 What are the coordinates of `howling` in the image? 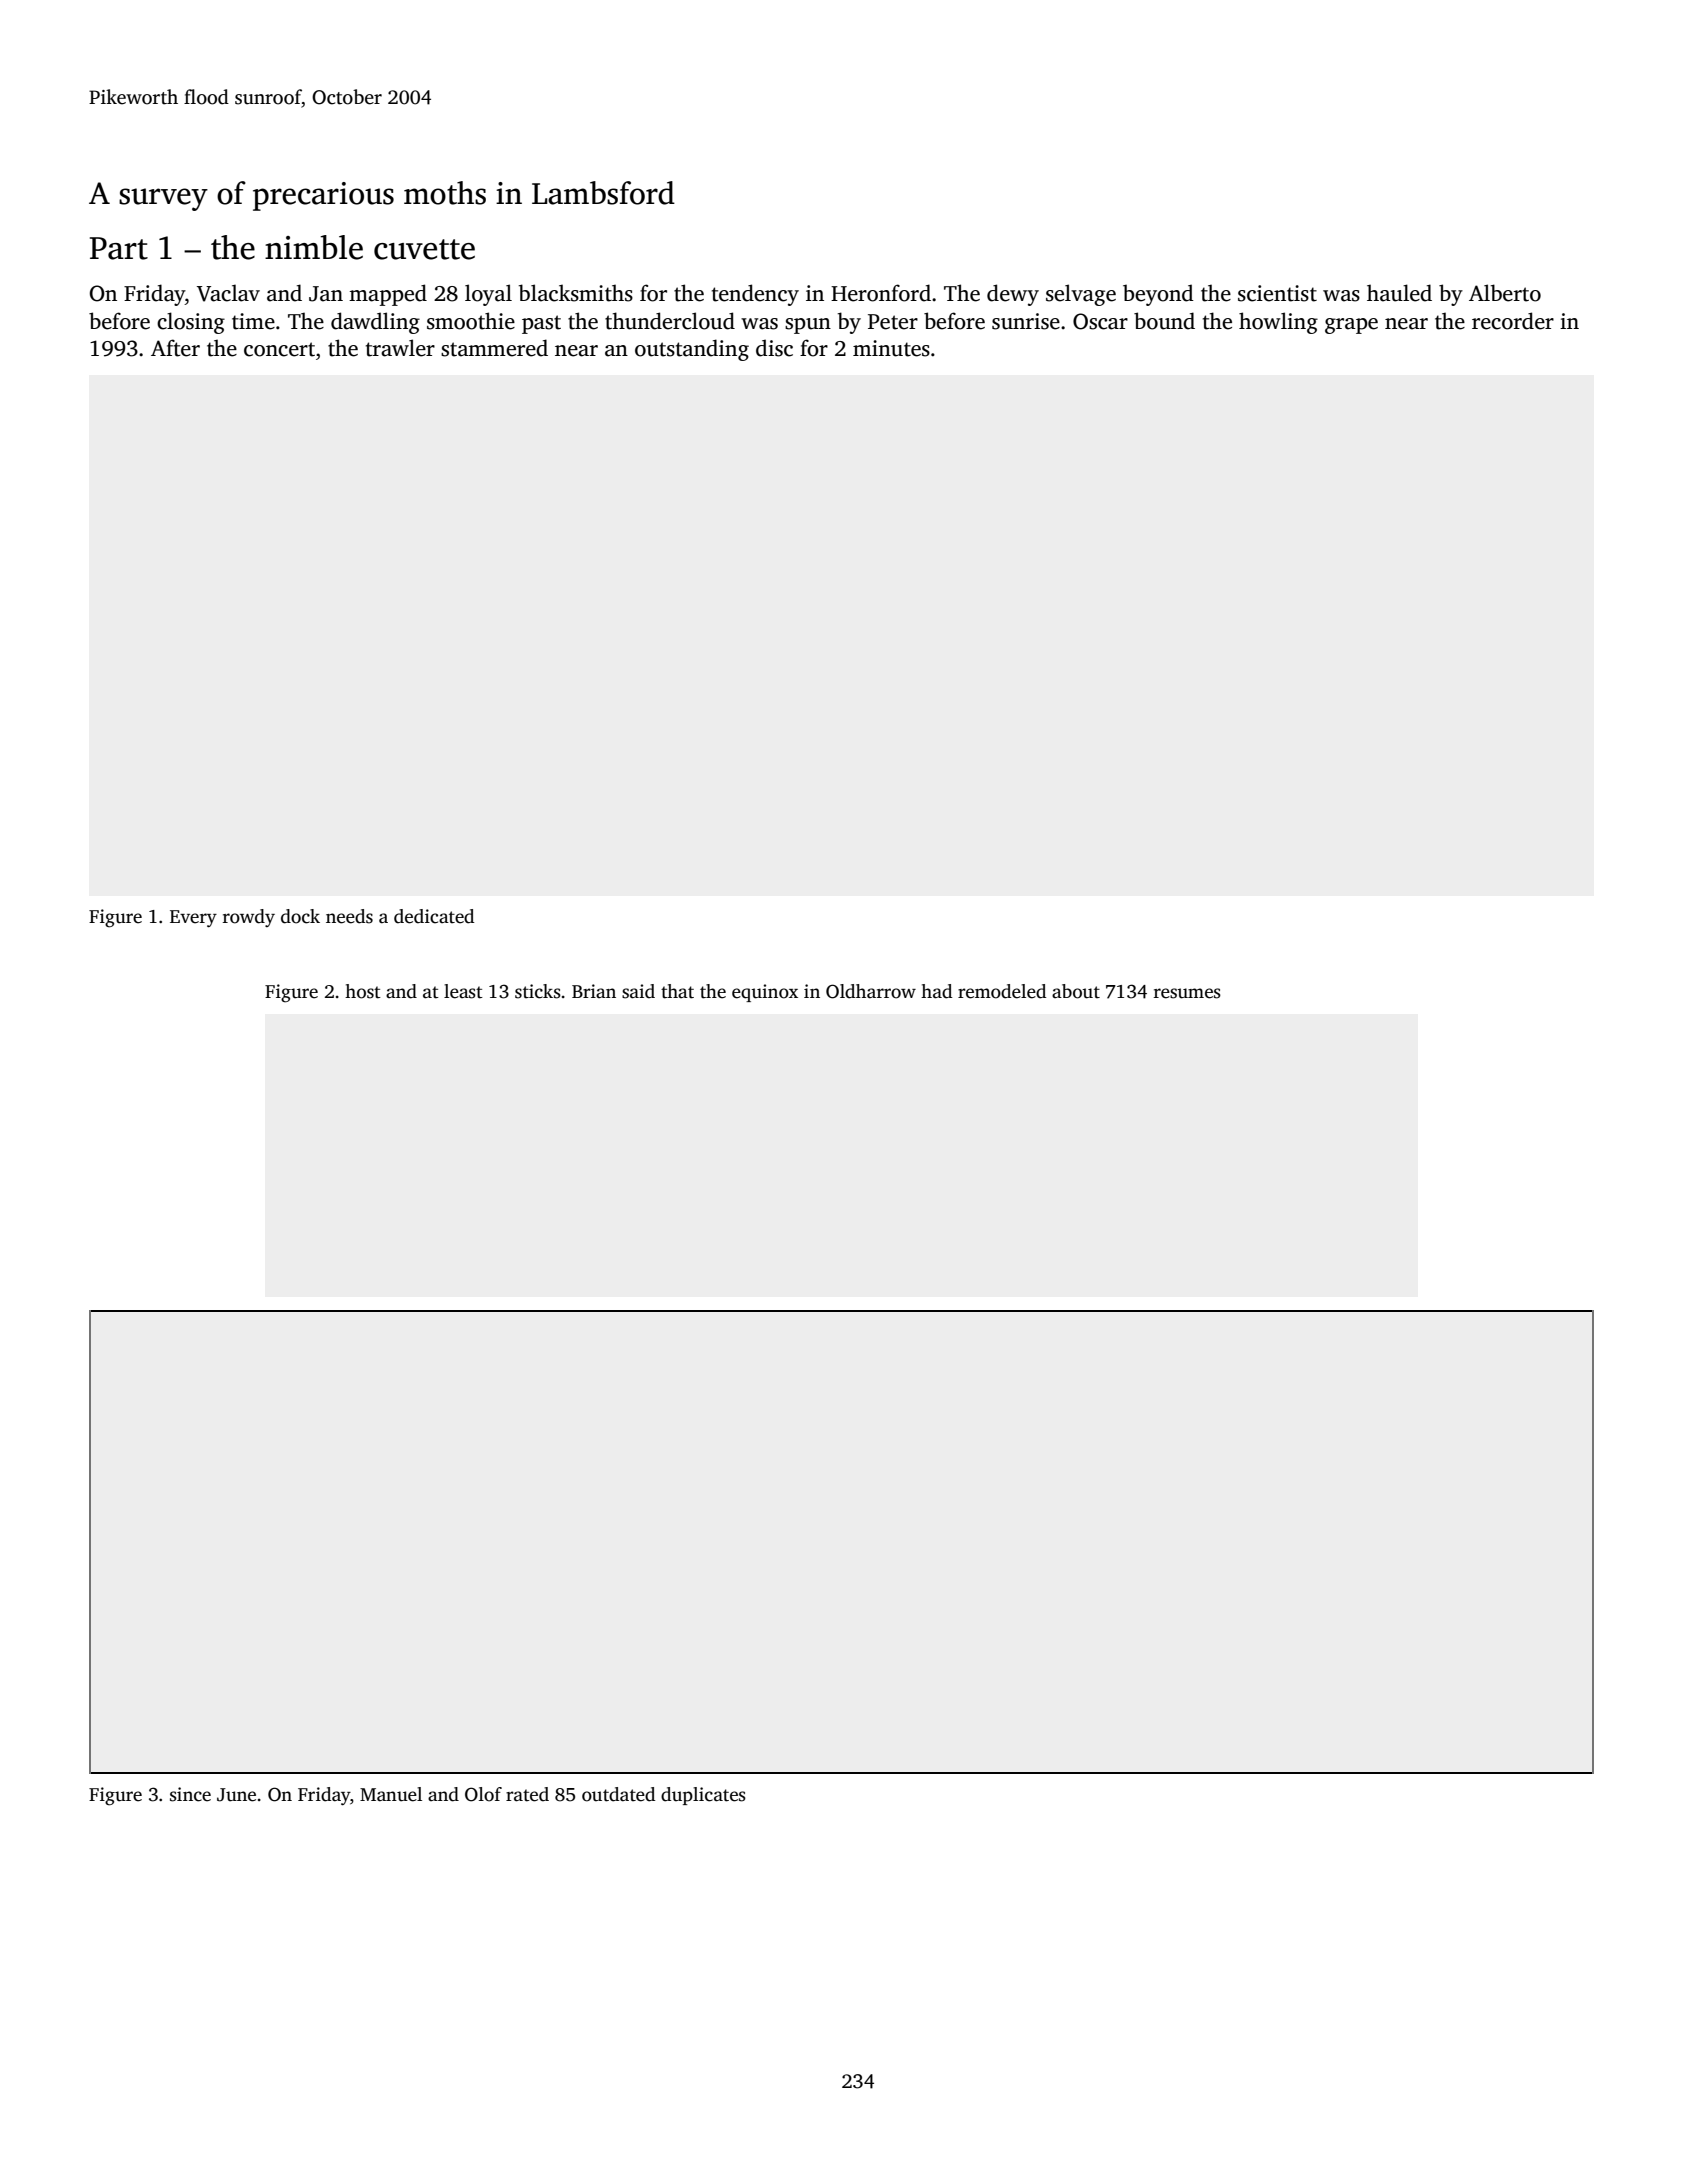 It's located at (1278, 323).
